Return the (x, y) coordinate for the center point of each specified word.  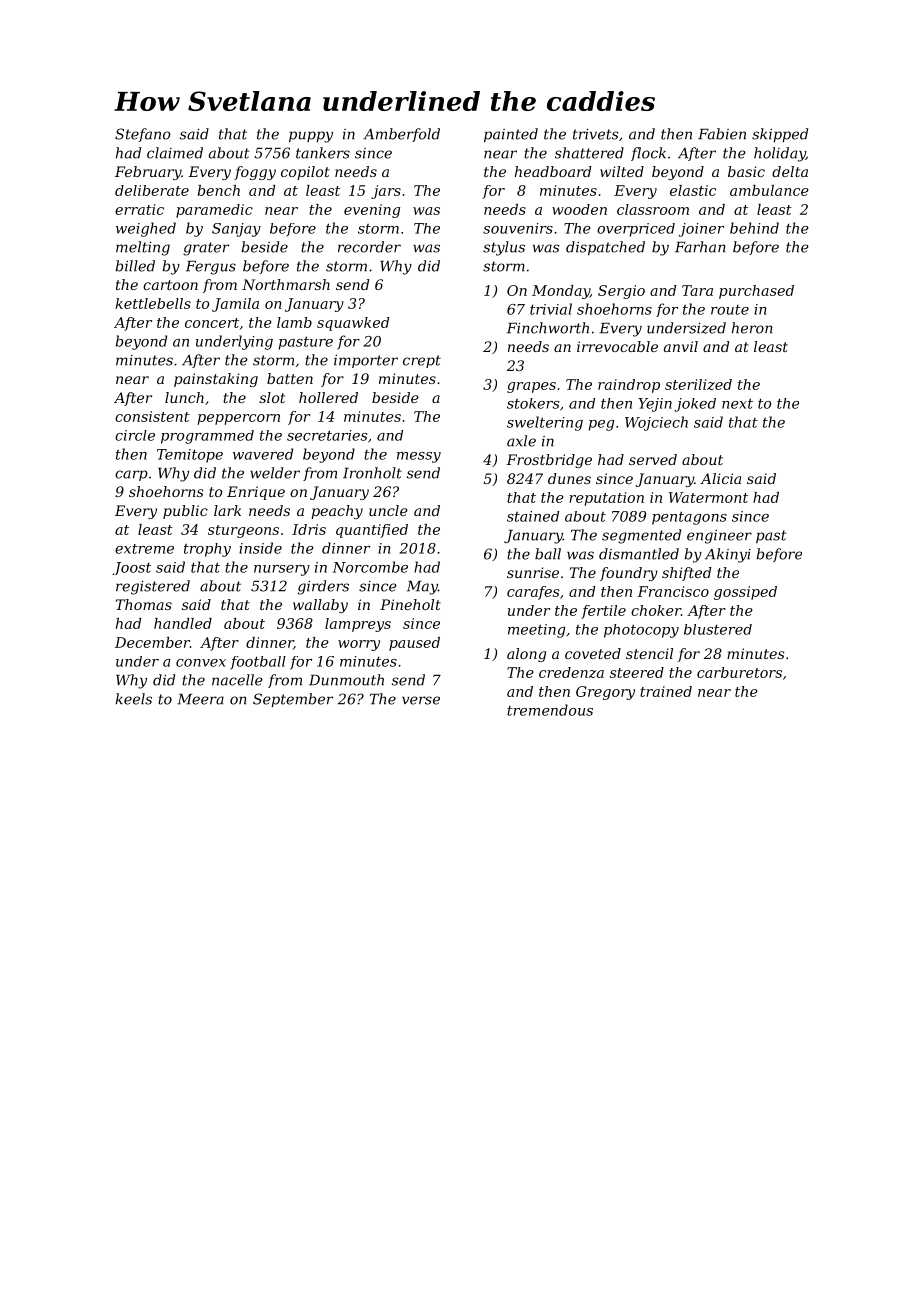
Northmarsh (286, 284)
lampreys (358, 625)
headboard (553, 171)
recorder (369, 247)
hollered (328, 397)
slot (272, 397)
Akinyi (728, 555)
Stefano (143, 135)
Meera (200, 699)
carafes (533, 593)
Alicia (720, 478)
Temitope (190, 456)
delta (790, 171)
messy (419, 457)
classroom (653, 209)
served (653, 459)
